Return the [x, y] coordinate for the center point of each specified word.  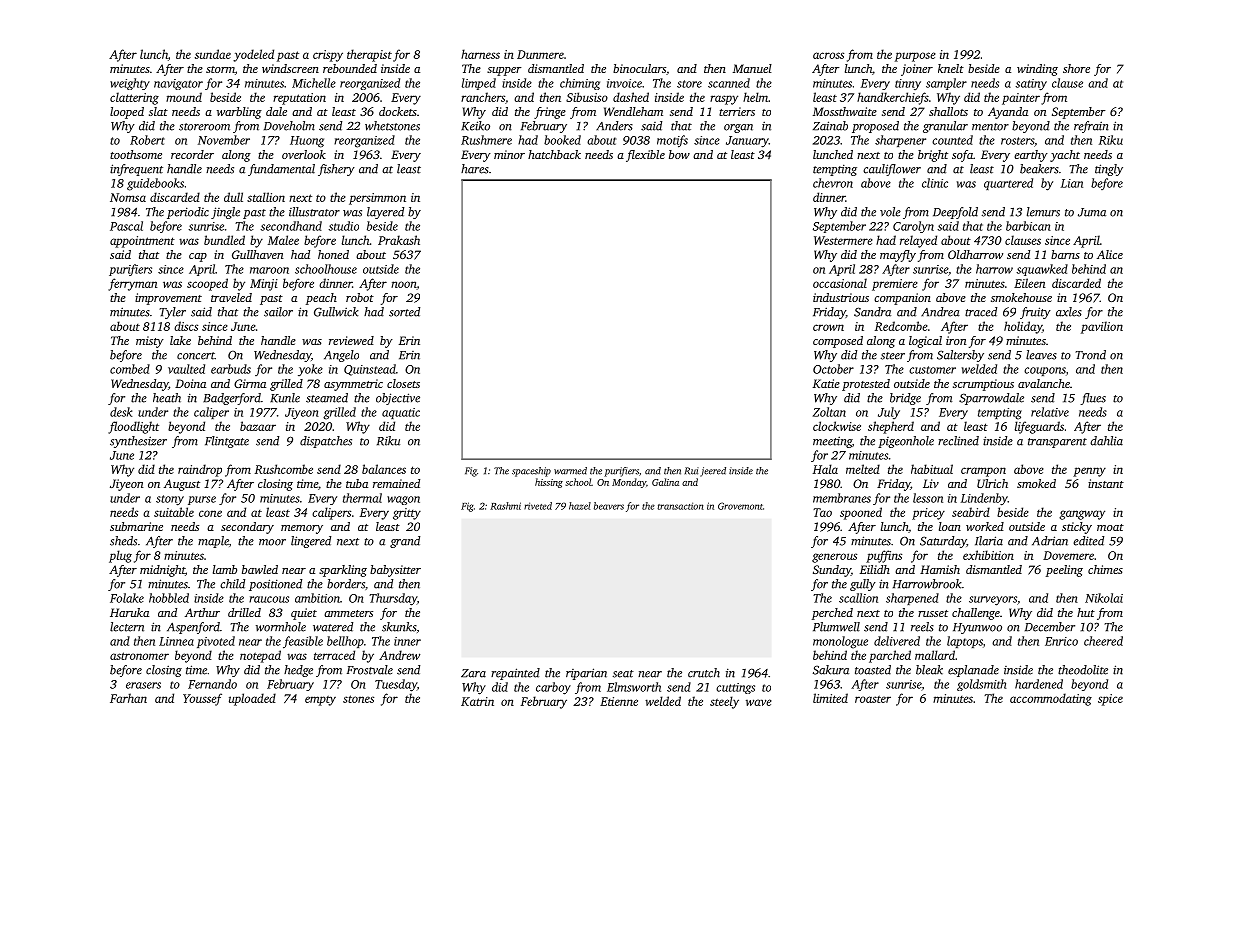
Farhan [128, 698]
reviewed [351, 340]
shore [1076, 68]
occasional [840, 283]
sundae [213, 54]
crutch [704, 673]
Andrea [940, 312]
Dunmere [540, 54]
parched [890, 656]
